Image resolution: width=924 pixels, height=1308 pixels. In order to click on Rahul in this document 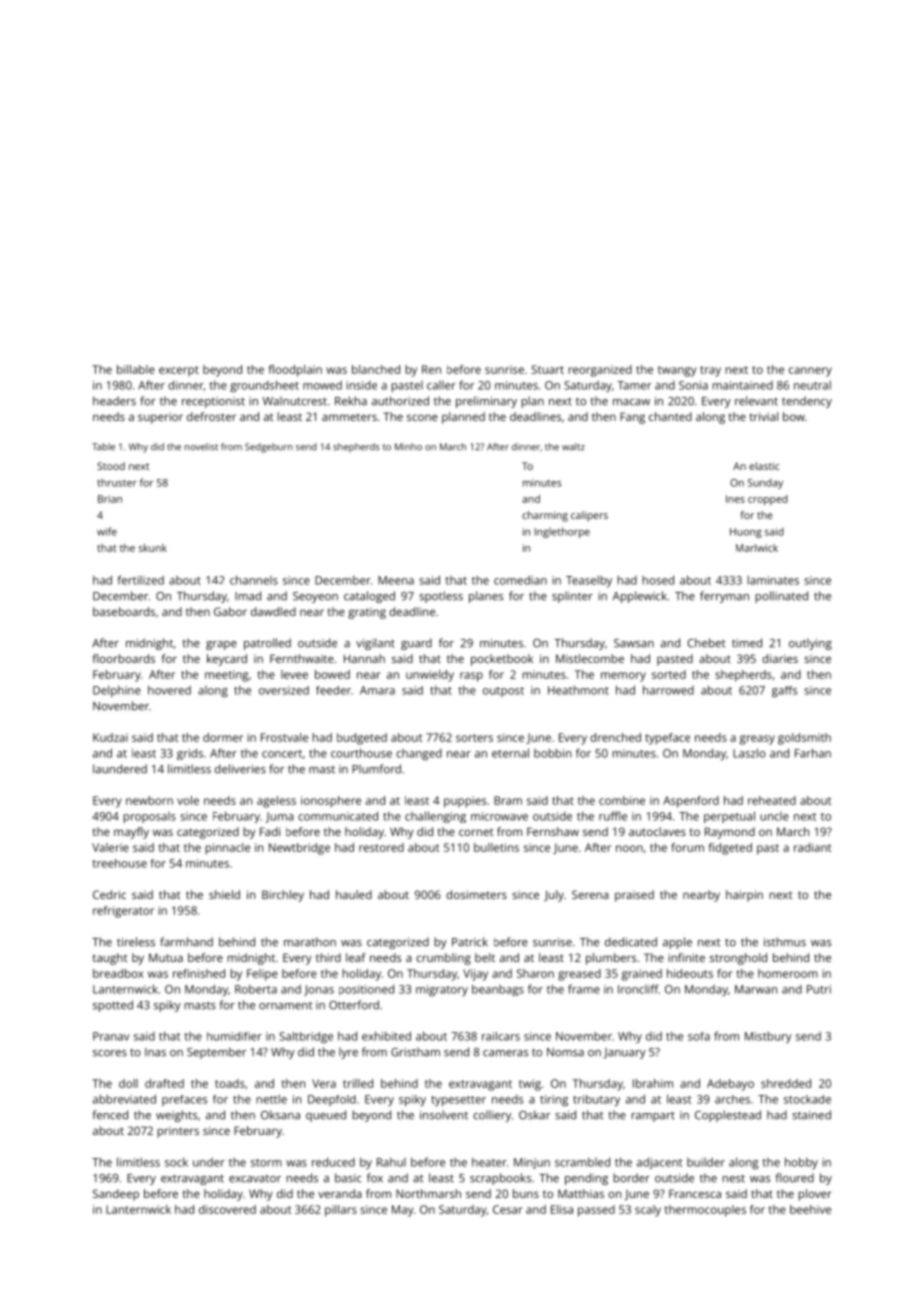, I will do `click(391, 1162)`.
